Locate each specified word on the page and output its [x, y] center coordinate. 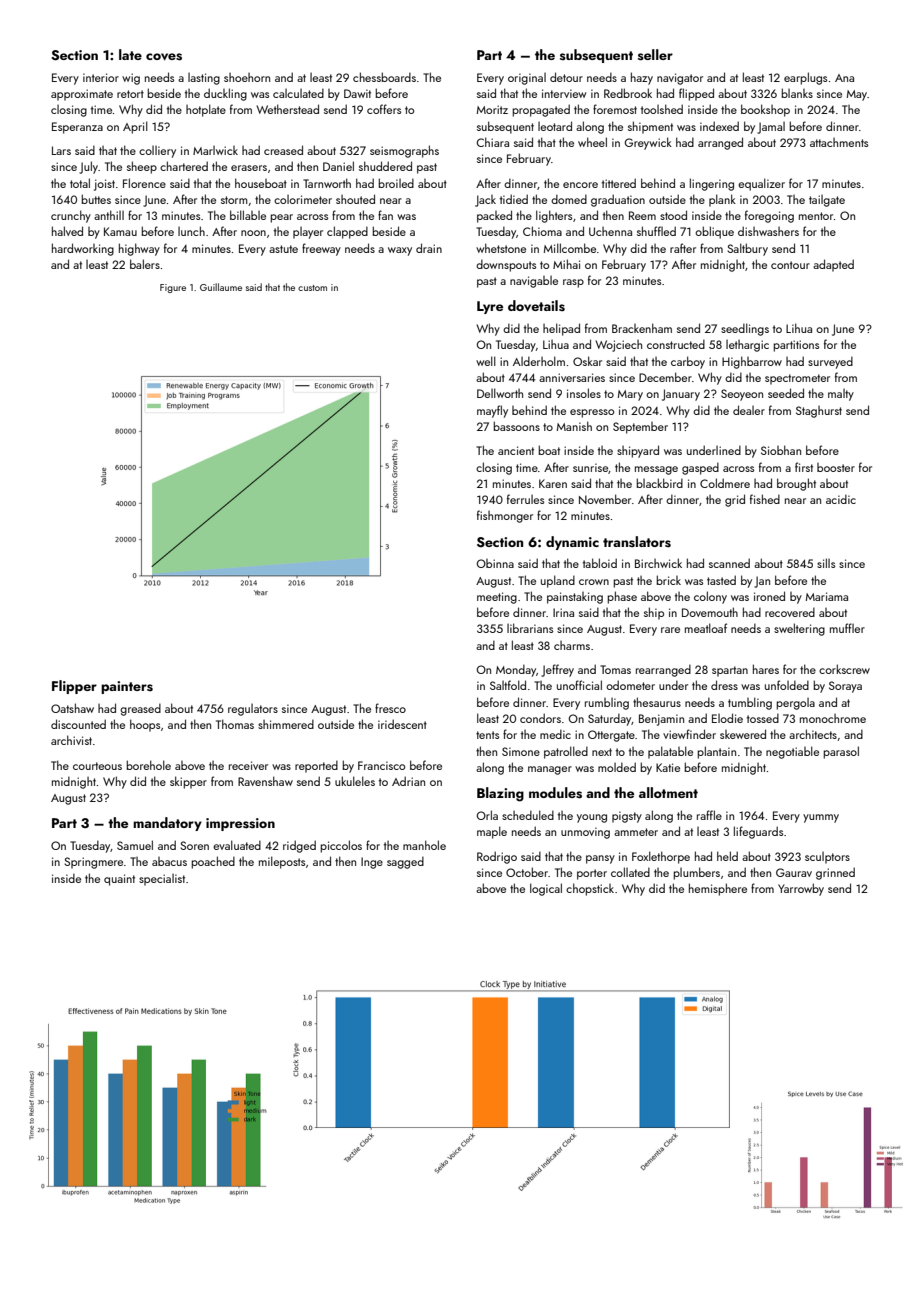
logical [546, 889]
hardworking [83, 249]
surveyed [830, 362]
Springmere [93, 863]
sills [826, 563]
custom [312, 288]
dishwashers [768, 231]
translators [637, 542]
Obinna [495, 563]
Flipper [74, 687]
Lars [61, 150]
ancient [516, 450]
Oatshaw [72, 708]
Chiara [492, 142]
